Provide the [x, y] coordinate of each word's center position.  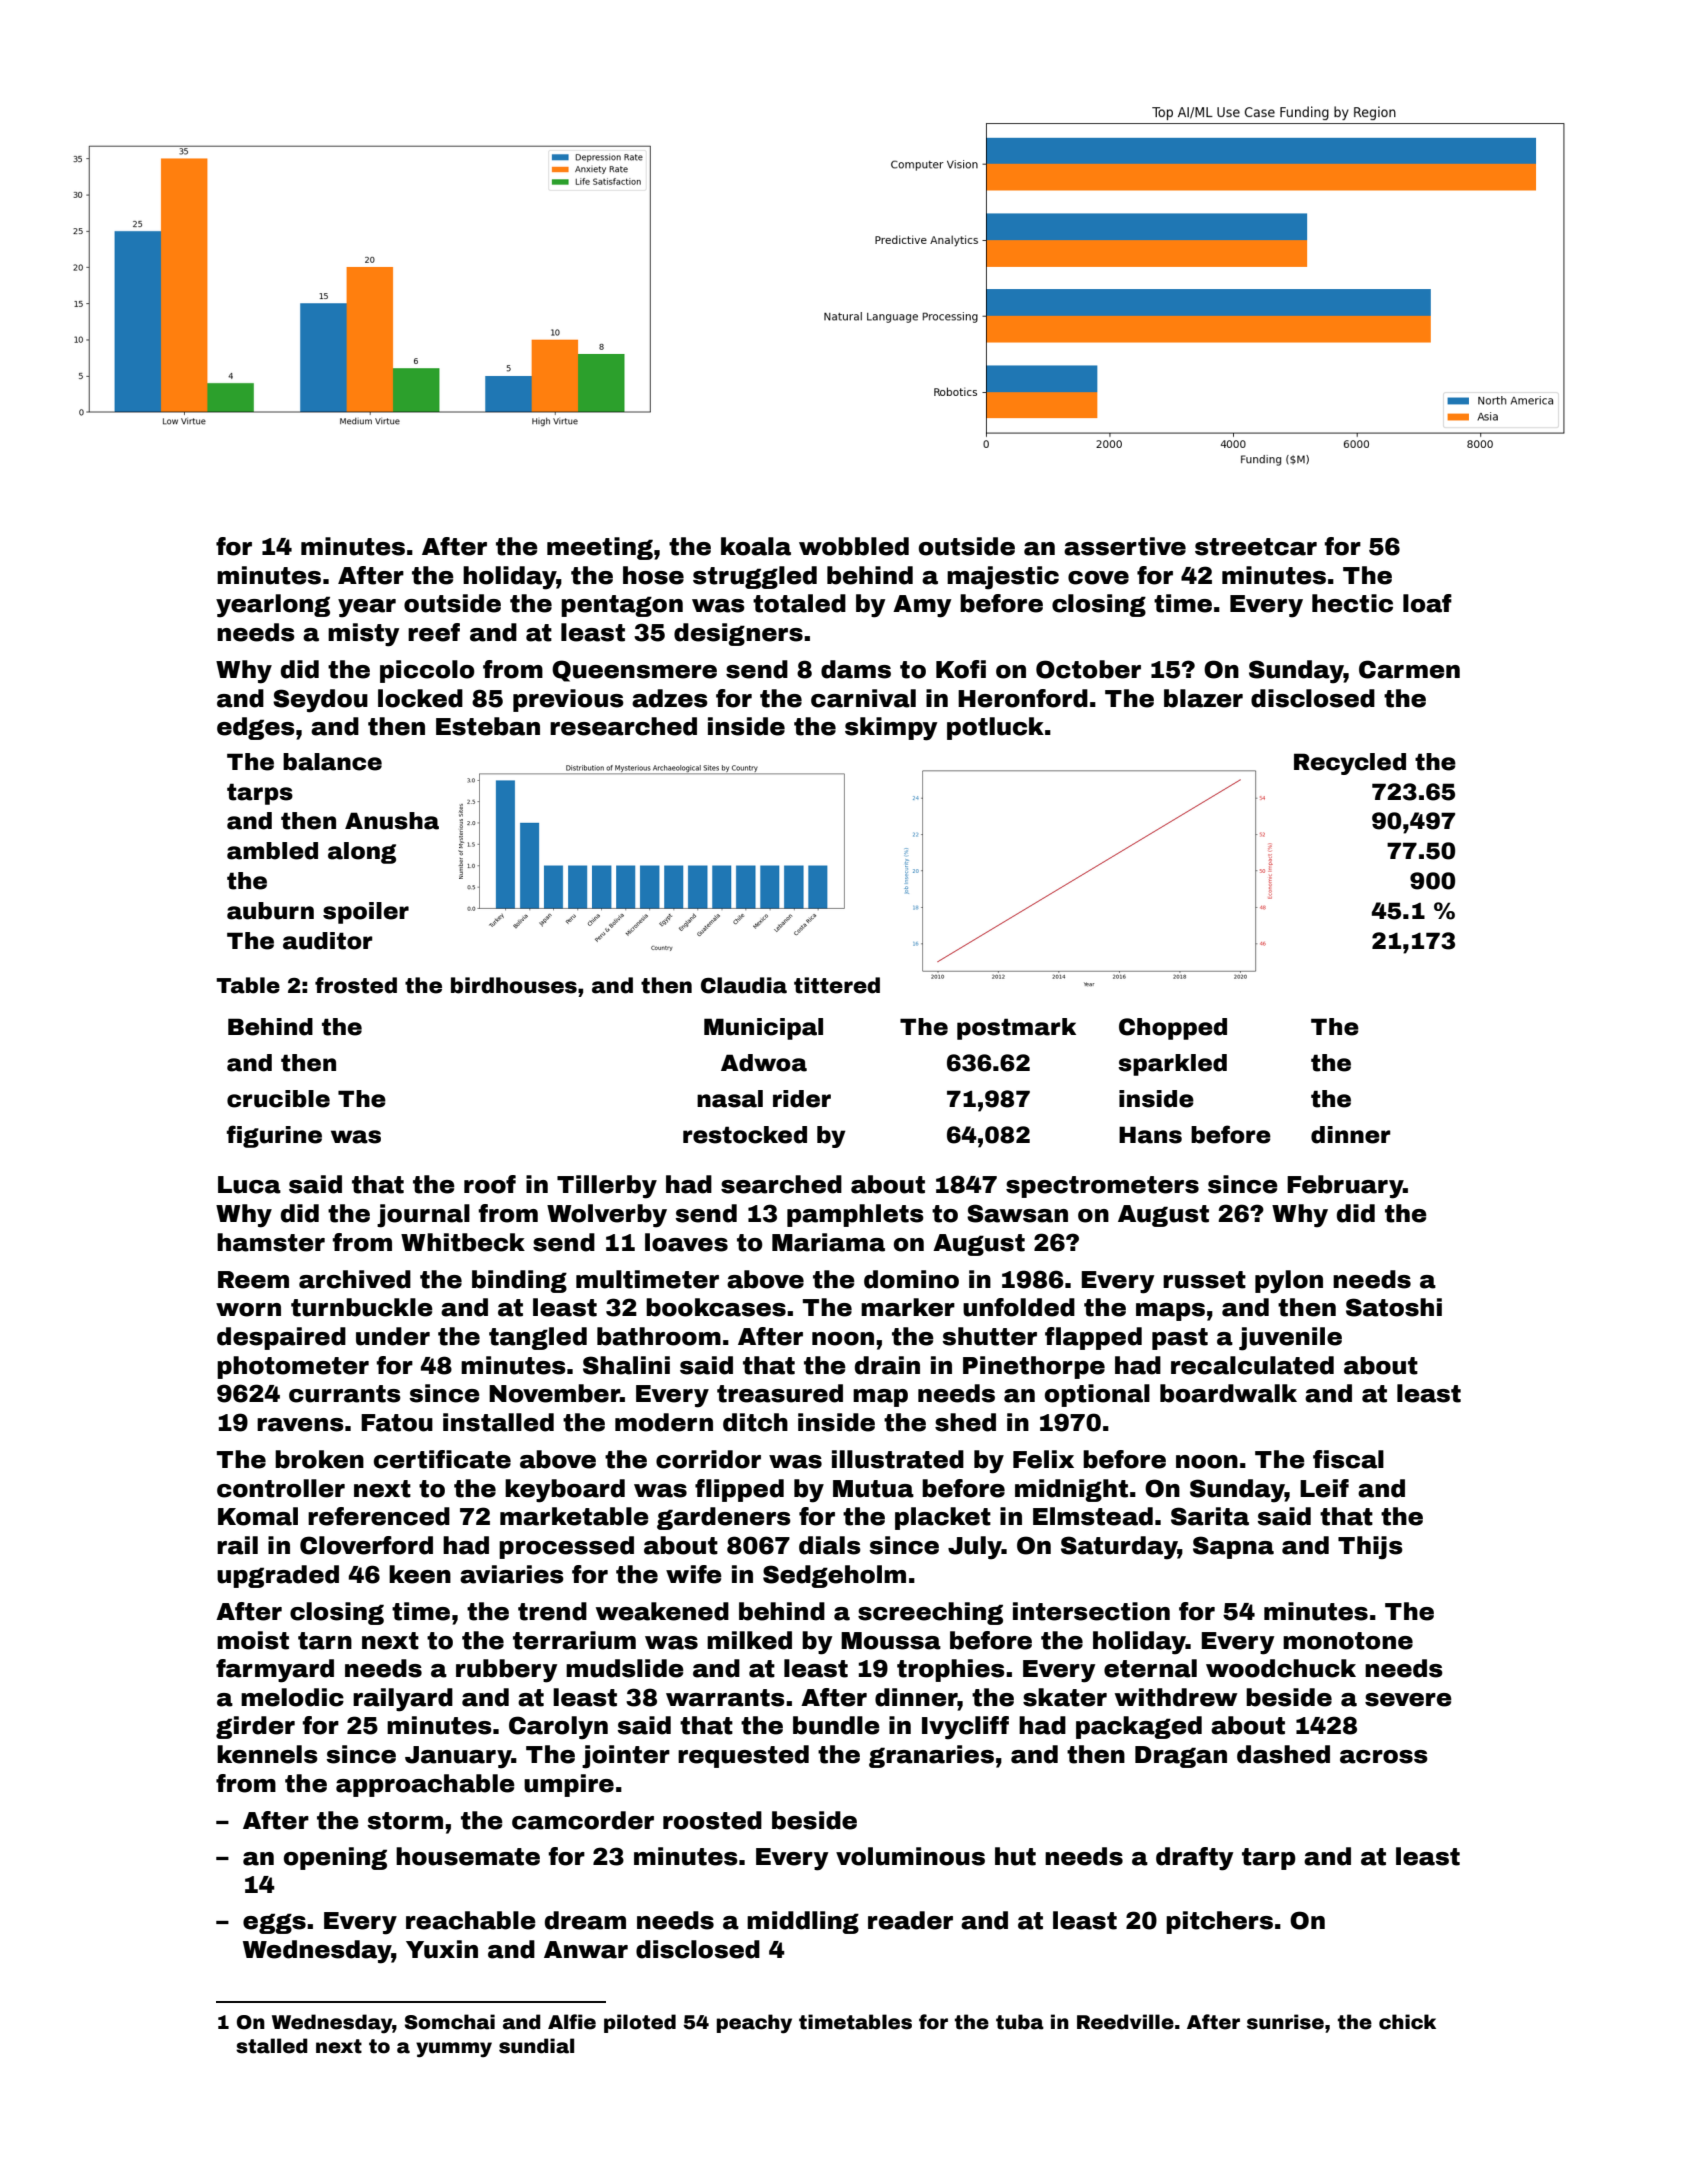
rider [802, 1099]
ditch [755, 1422]
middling [803, 1922]
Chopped [1173, 1029]
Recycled [1350, 764]
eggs [274, 1923]
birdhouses [514, 985]
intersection [1091, 1611]
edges [256, 728]
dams [856, 669]
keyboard [565, 1491]
